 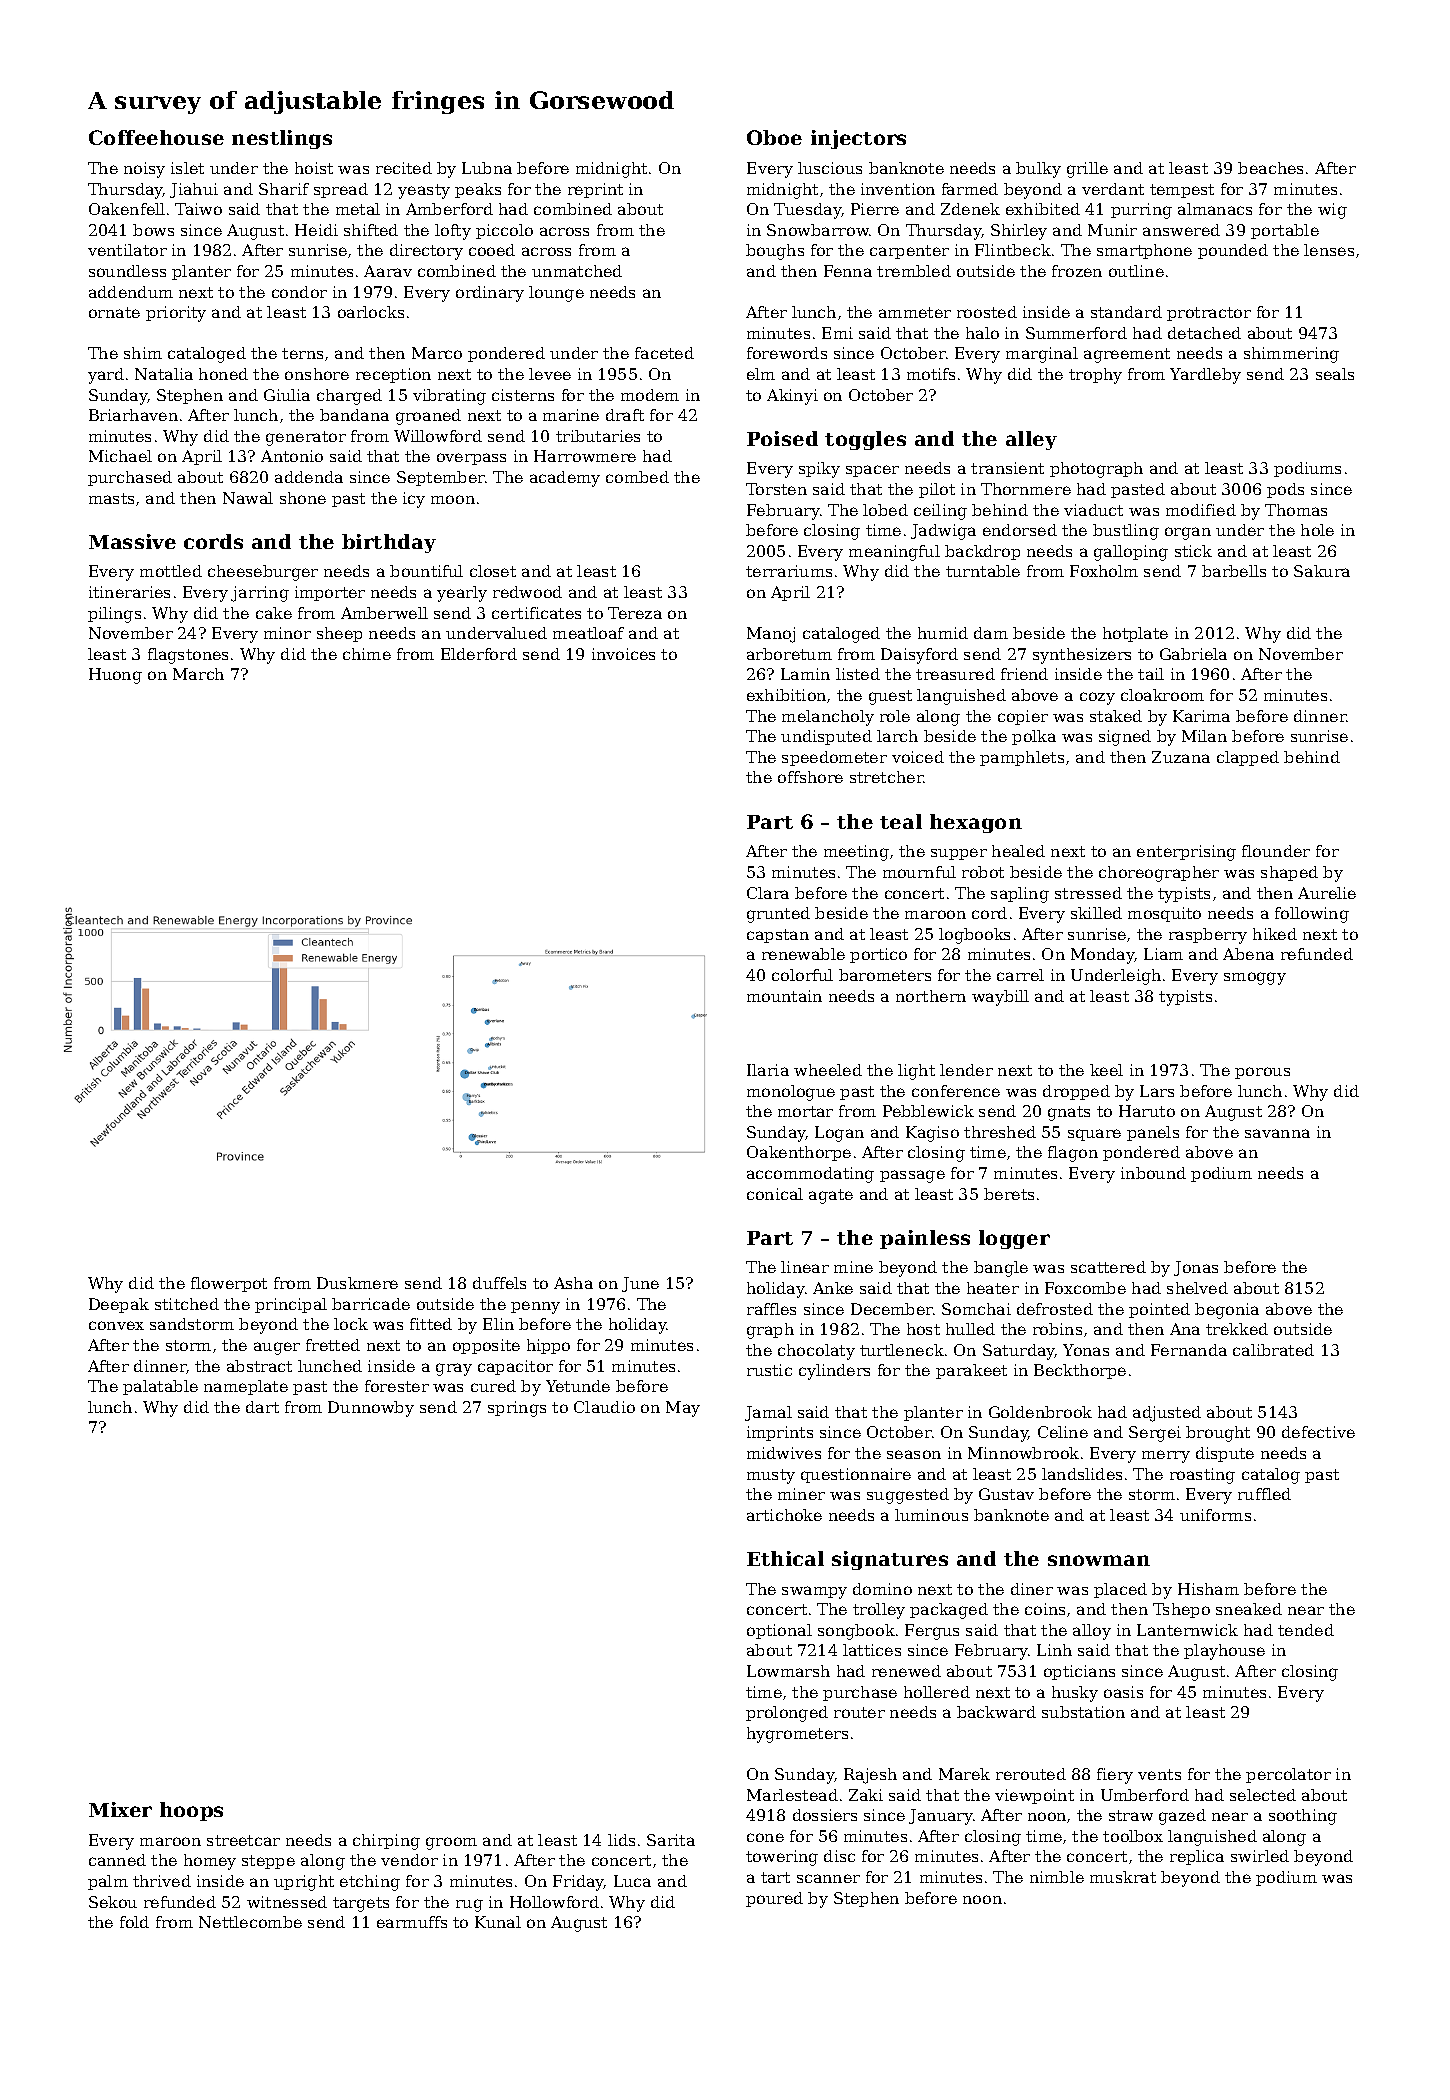 What do you see at coordinates (787, 353) in the document?
I see `forewords` at bounding box center [787, 353].
